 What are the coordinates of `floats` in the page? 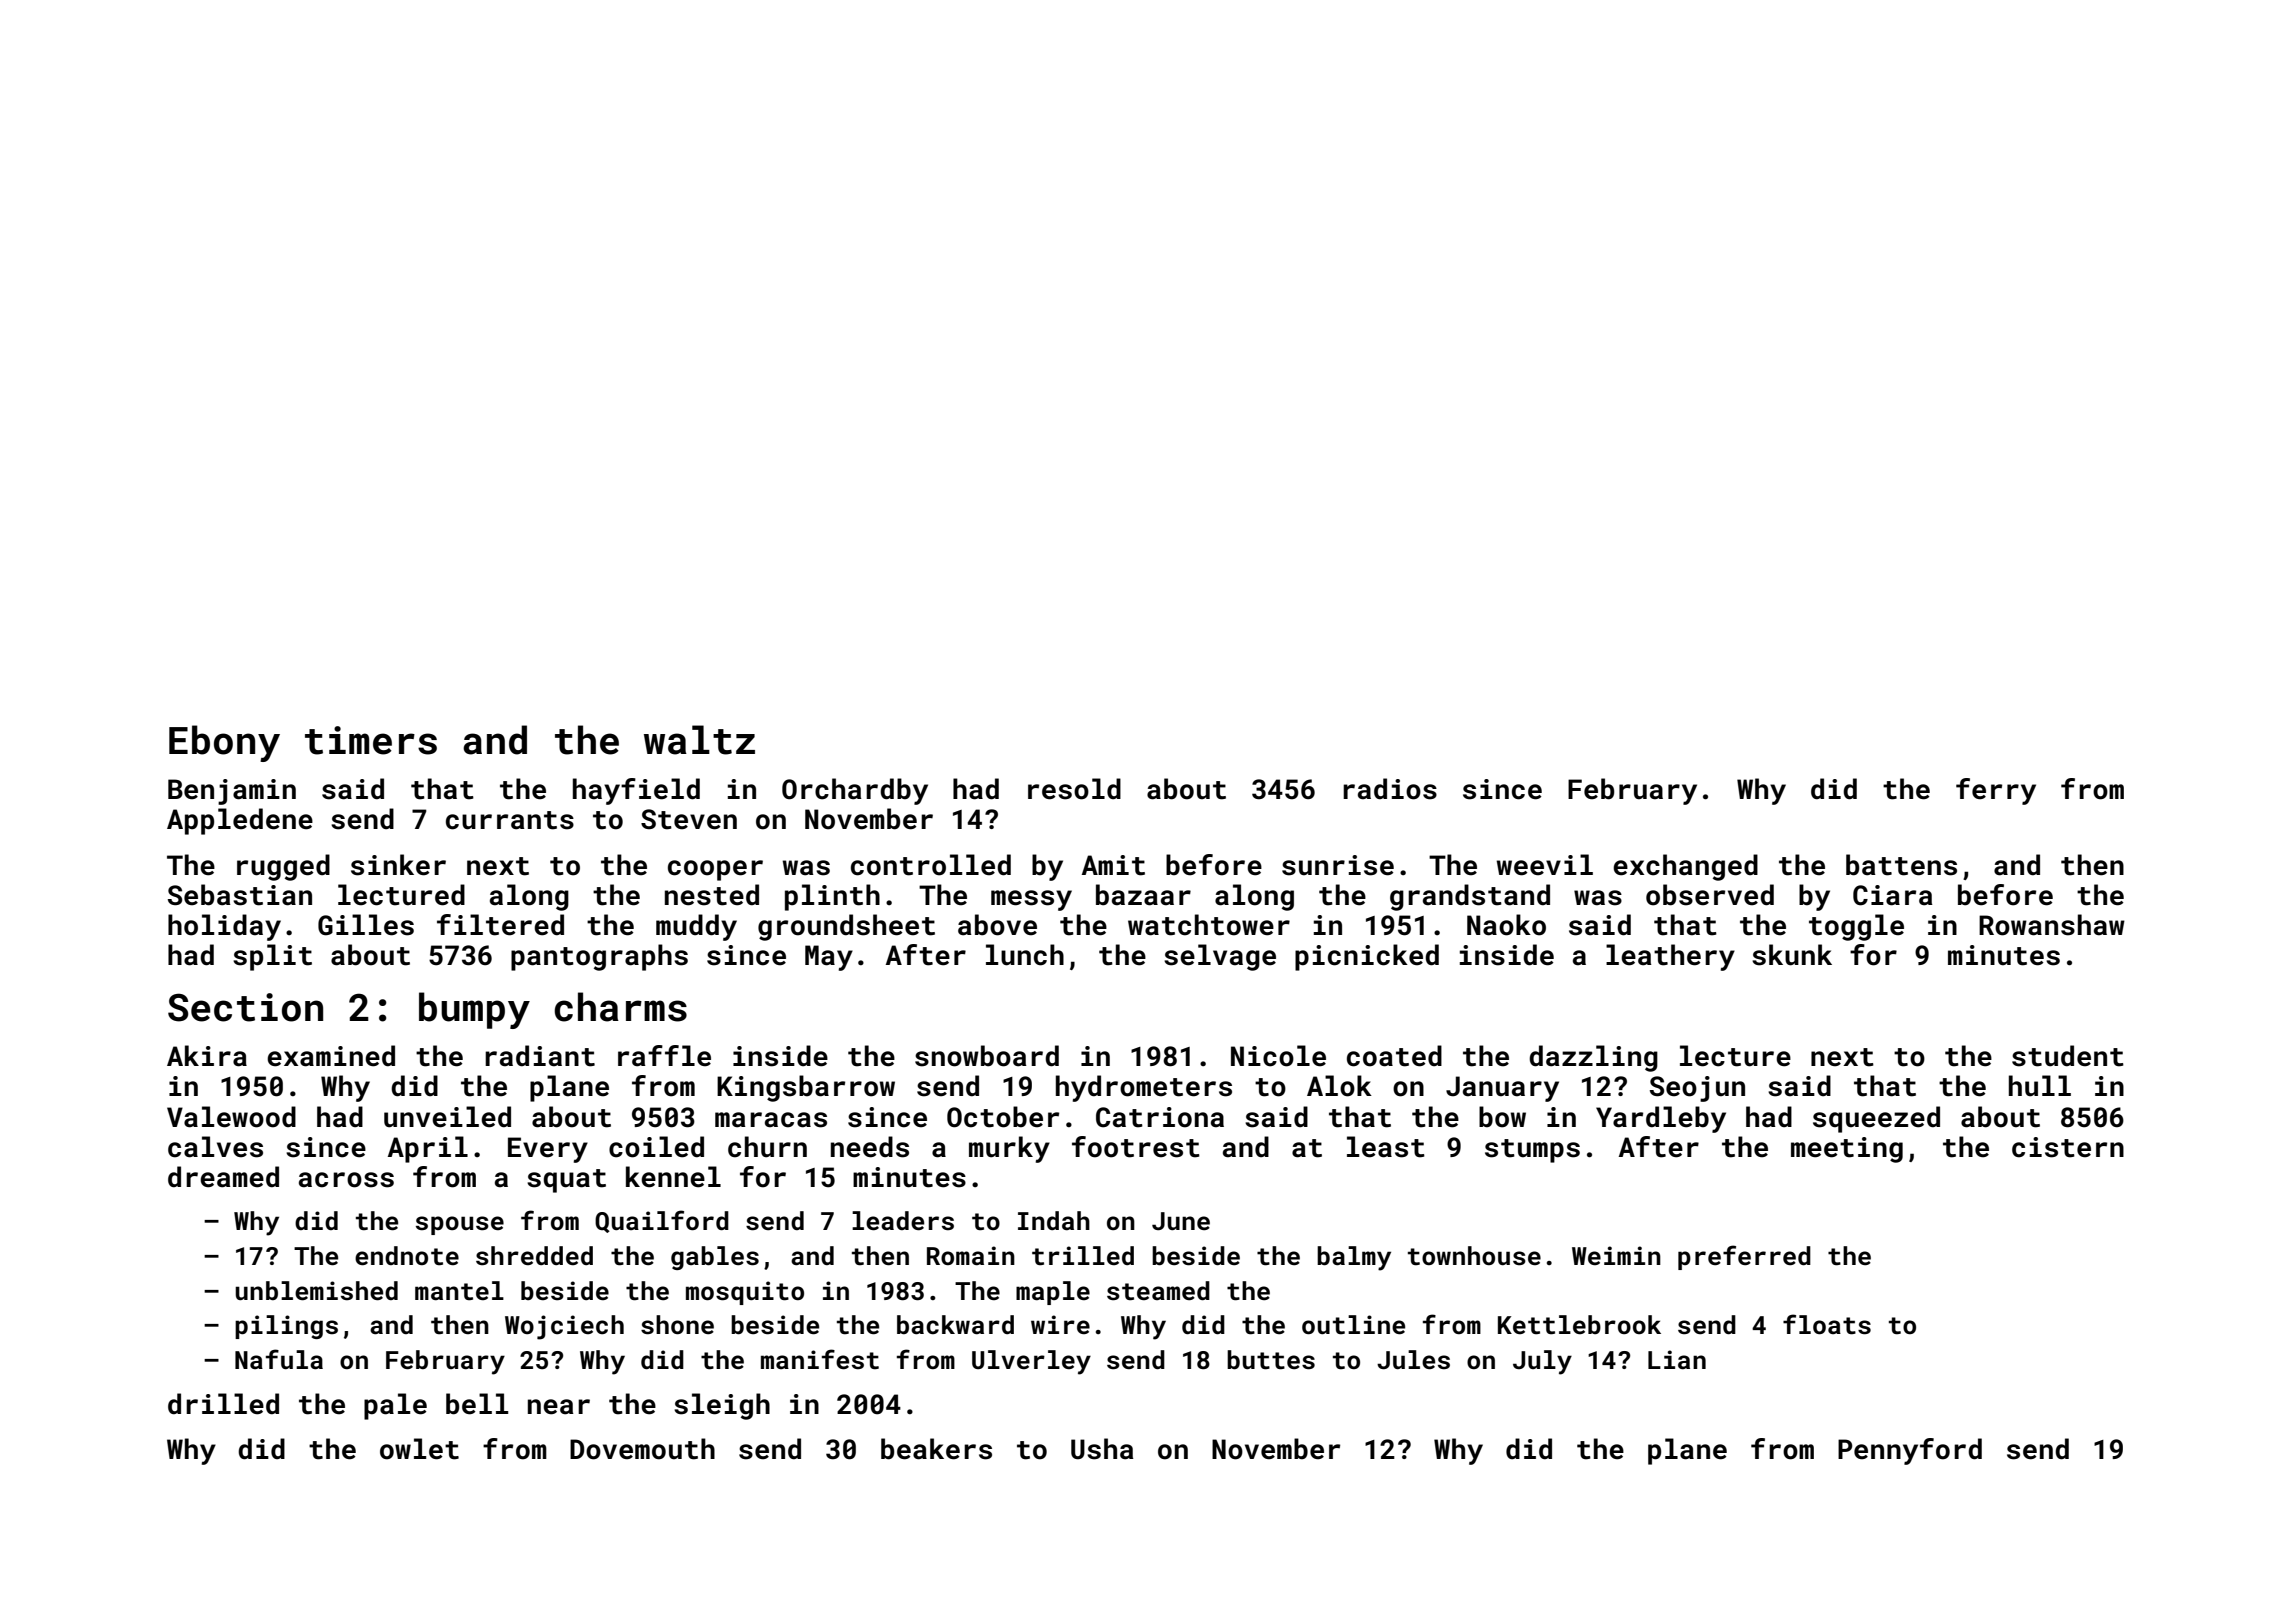 It's located at (1827, 1324).
